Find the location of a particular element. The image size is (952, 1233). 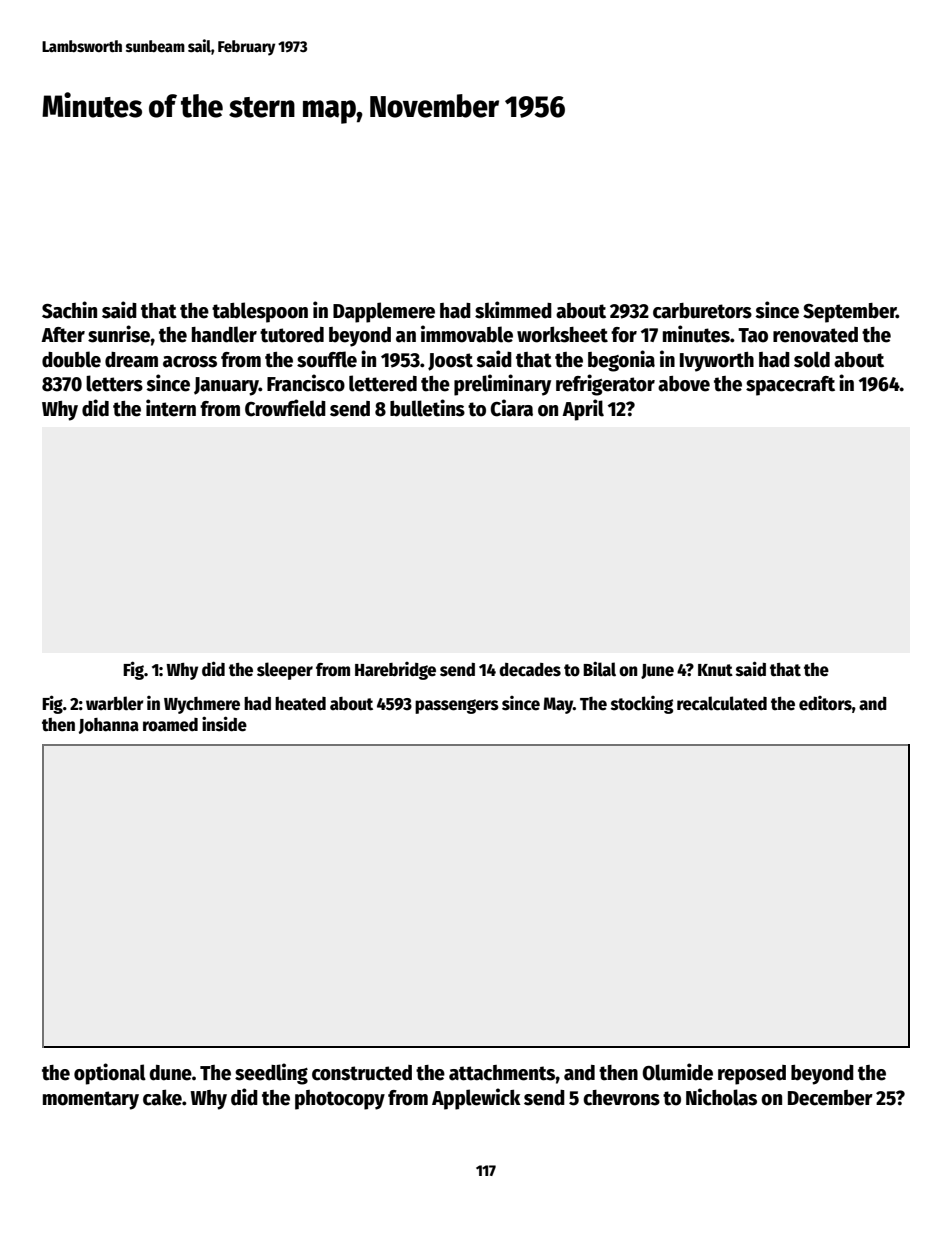

tablespoon is located at coordinates (260, 312).
